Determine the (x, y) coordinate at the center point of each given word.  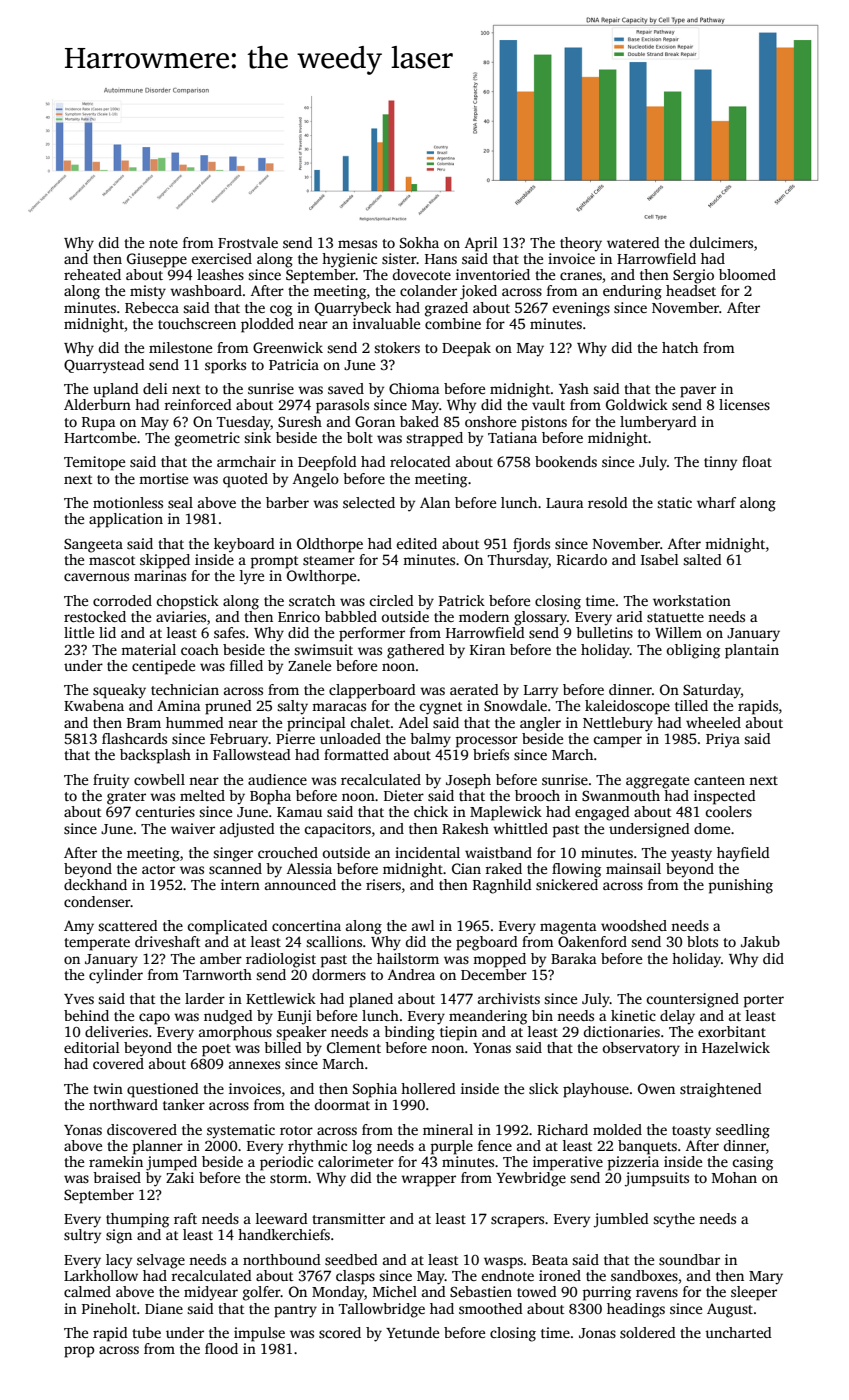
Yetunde (412, 1332)
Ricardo (582, 559)
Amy (79, 927)
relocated (420, 461)
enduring (632, 292)
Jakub (760, 941)
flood (221, 1348)
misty (148, 292)
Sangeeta (93, 546)
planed (371, 1000)
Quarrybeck (353, 309)
